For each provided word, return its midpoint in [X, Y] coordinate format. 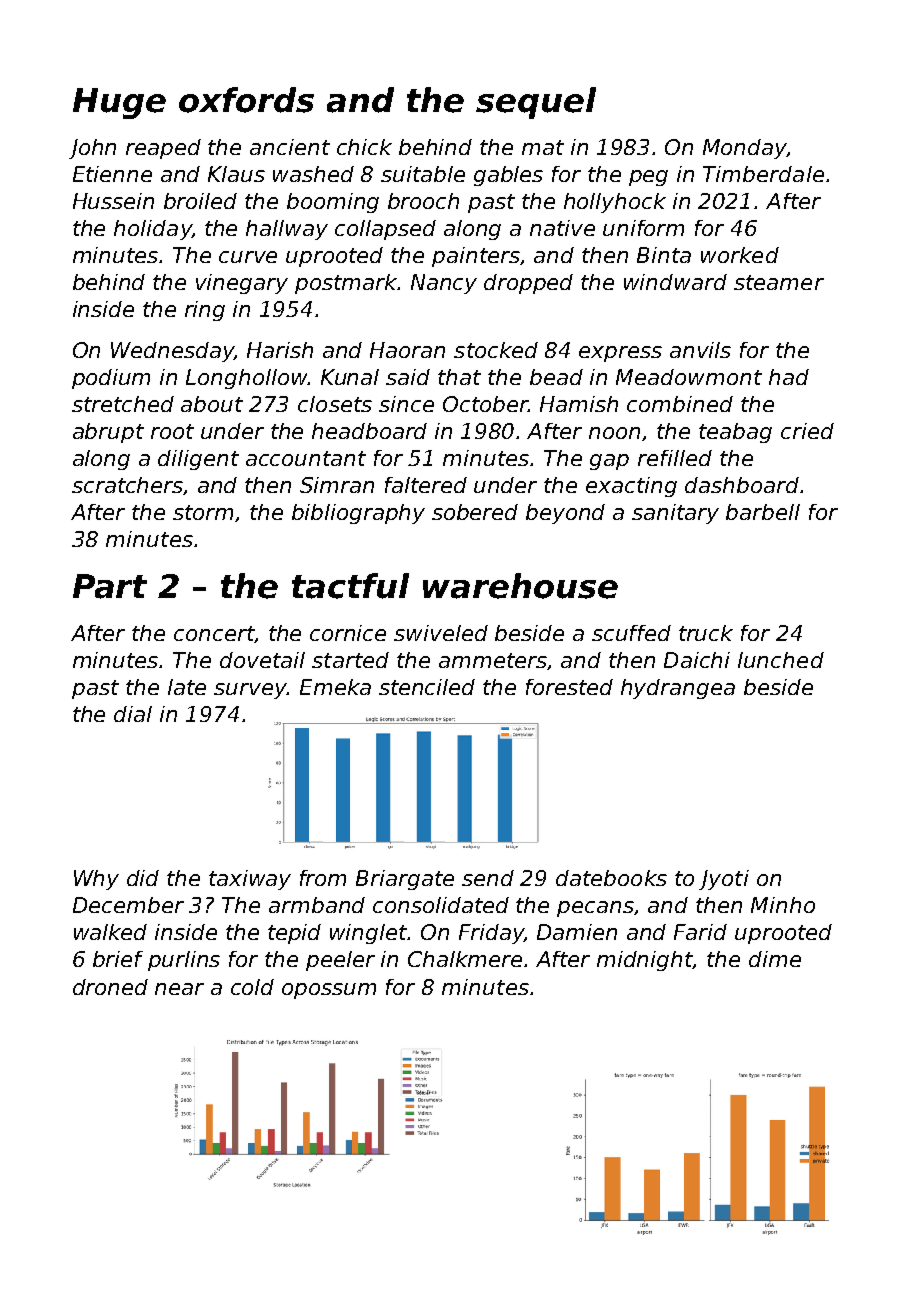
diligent [198, 460]
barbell [763, 512]
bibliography [358, 514]
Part [110, 586]
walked [110, 932]
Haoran [407, 350]
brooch [423, 201]
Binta [664, 255]
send [488, 878]
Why [96, 880]
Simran [337, 485]
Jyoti [724, 880]
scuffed [631, 633]
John [92, 149]
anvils [700, 350]
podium [111, 379]
